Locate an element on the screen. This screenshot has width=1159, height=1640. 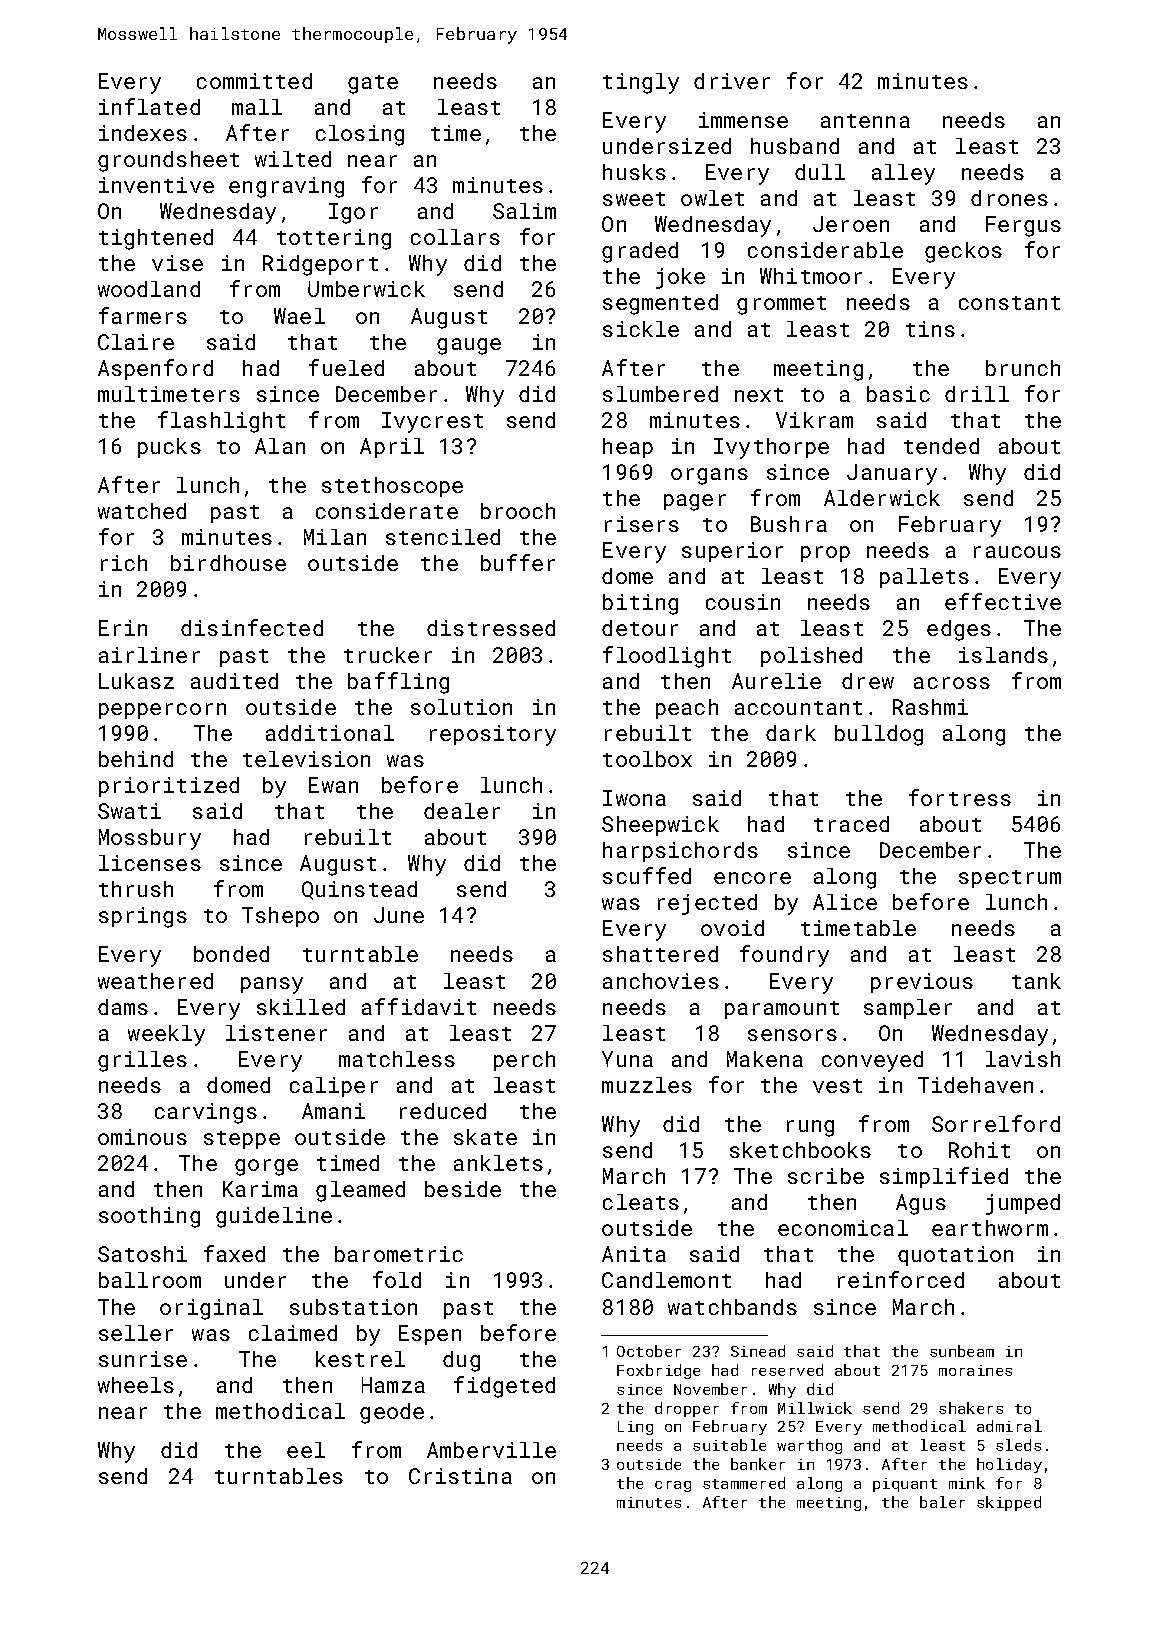
fortress is located at coordinates (960, 797).
